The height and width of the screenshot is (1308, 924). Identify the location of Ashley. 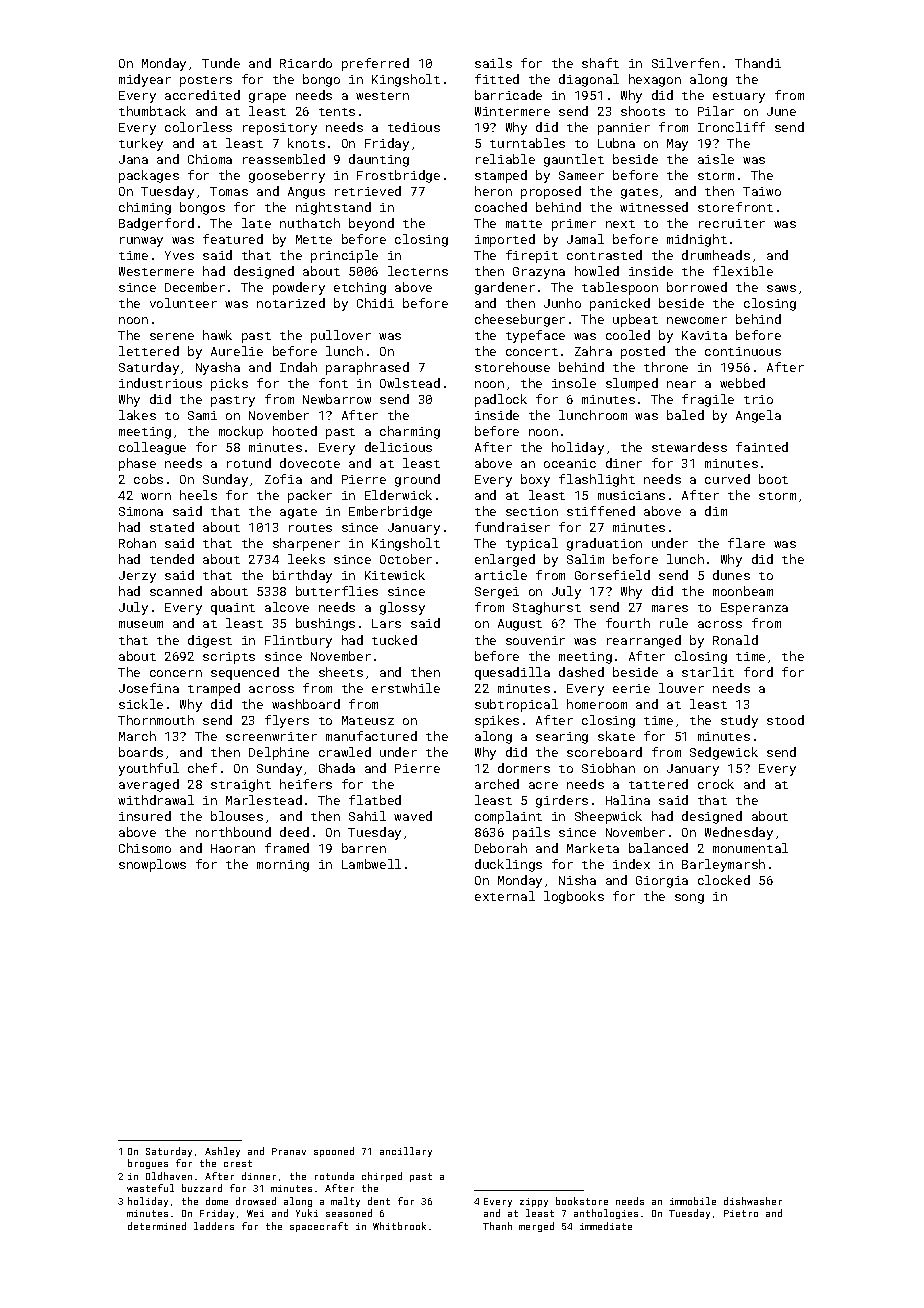
(222, 1152).
